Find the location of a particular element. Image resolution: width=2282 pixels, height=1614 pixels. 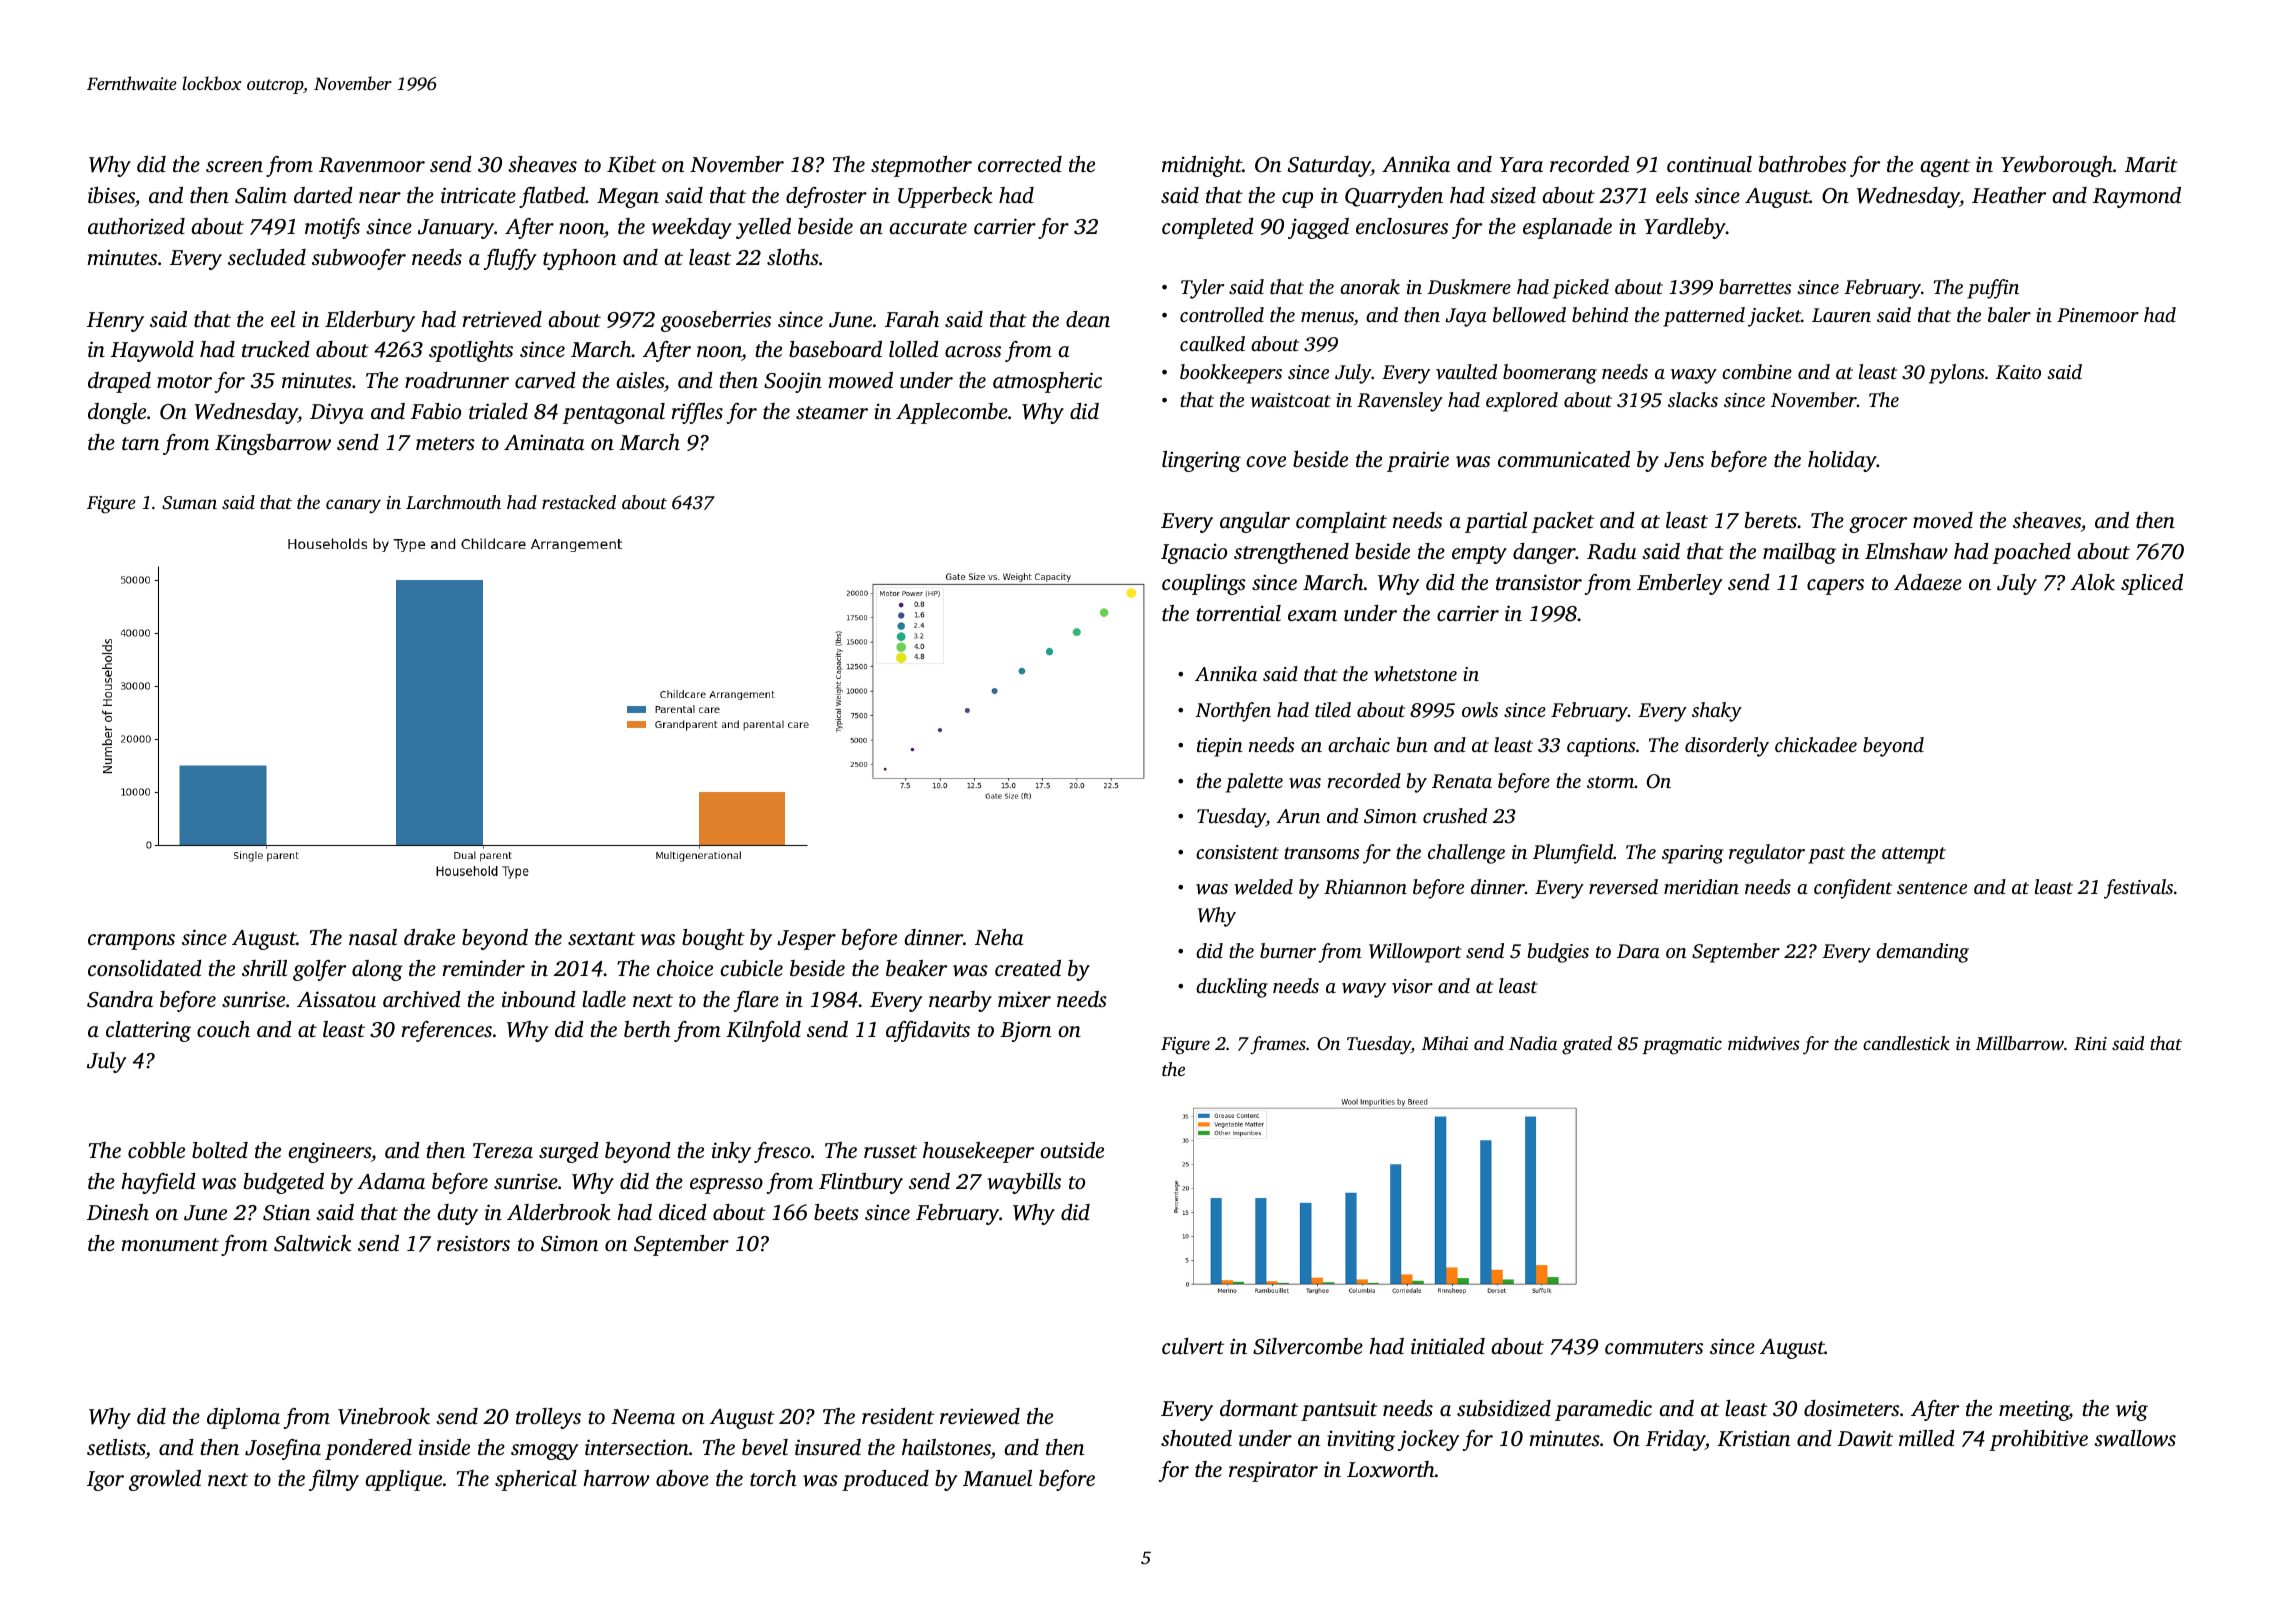

monument is located at coordinates (170, 1244).
